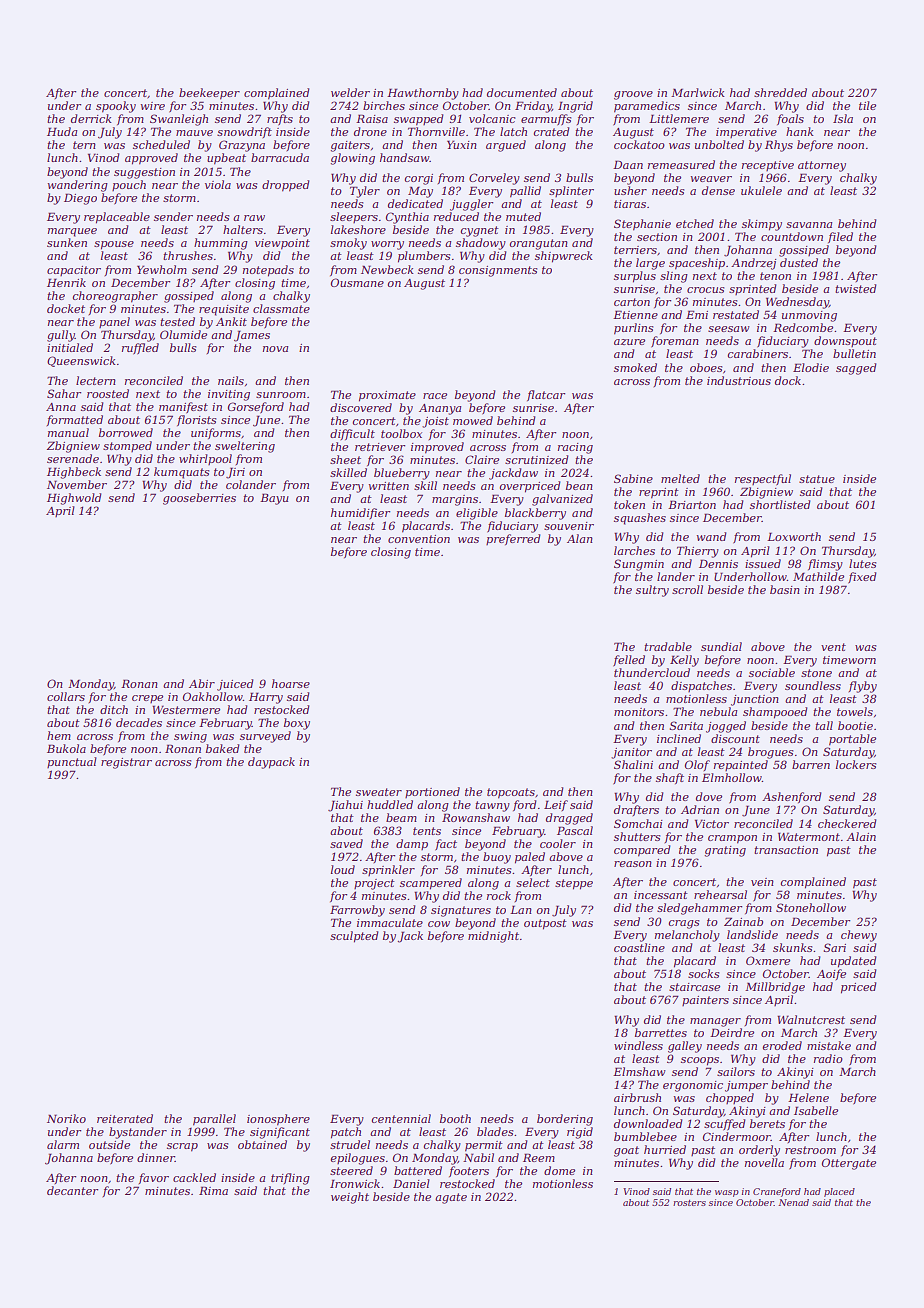  What do you see at coordinates (513, 539) in the page?
I see `preferred` at bounding box center [513, 539].
